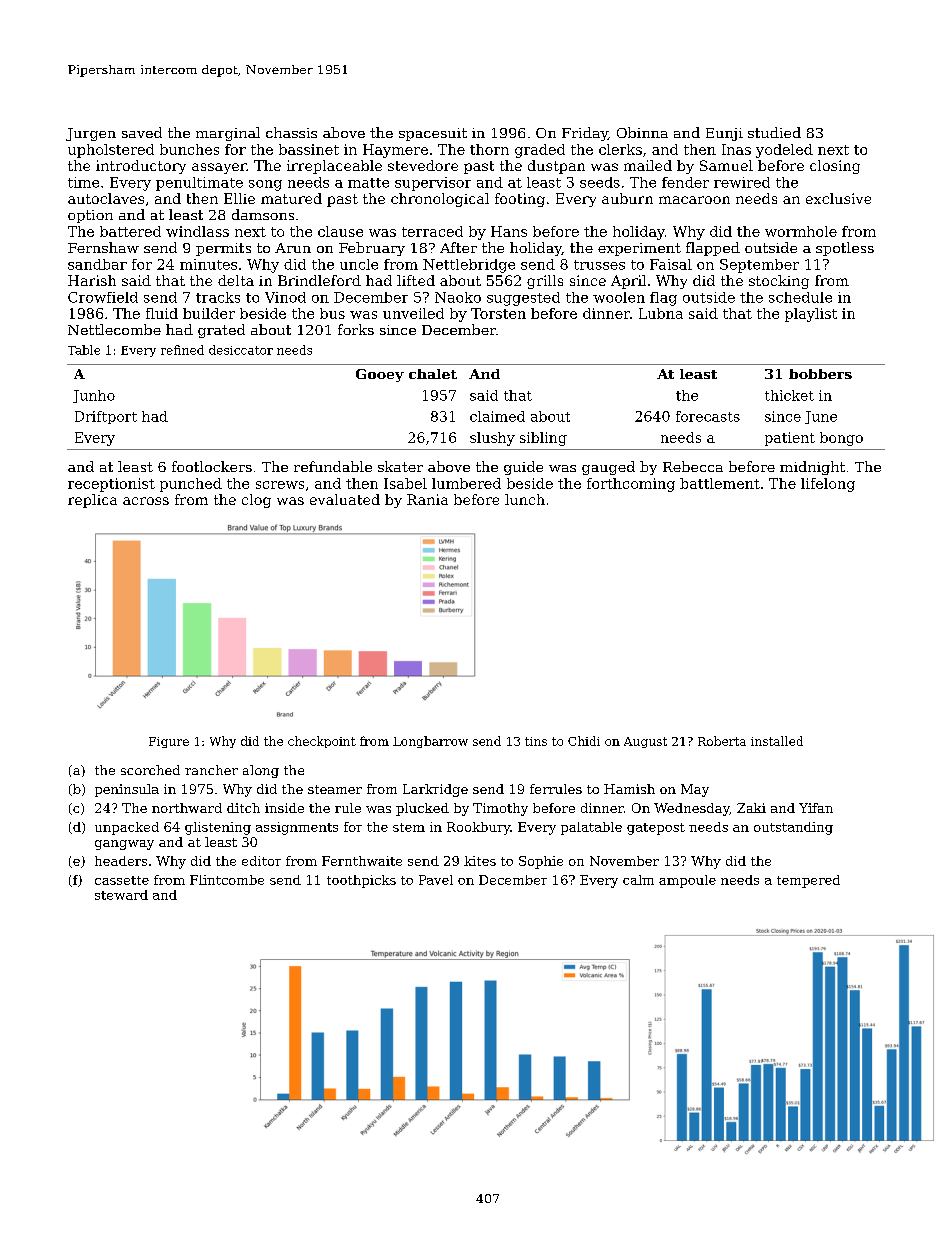 This image has width=952, height=1233. What do you see at coordinates (228, 134) in the image?
I see `marginal` at bounding box center [228, 134].
